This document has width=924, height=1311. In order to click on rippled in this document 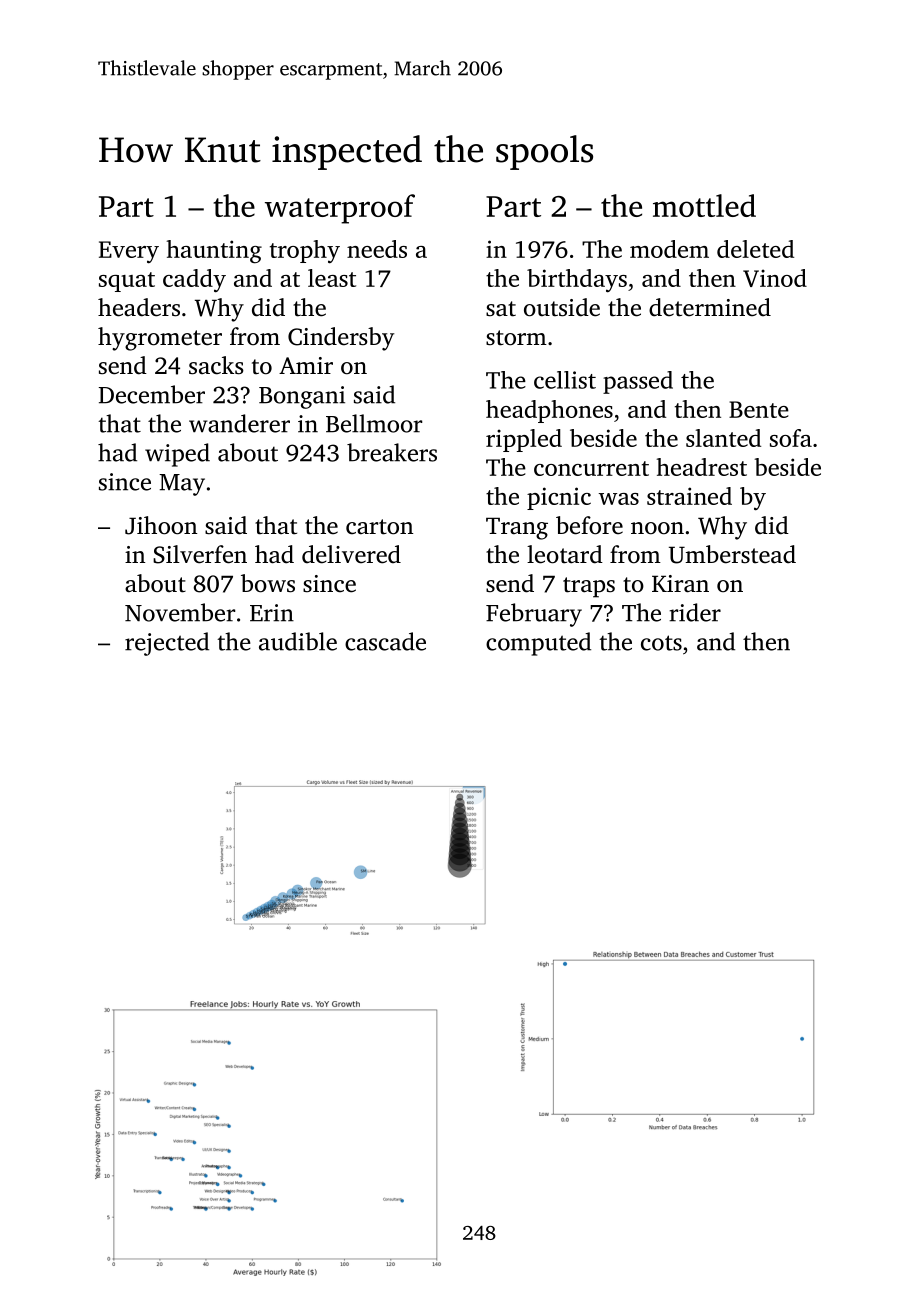, I will do `click(524, 440)`.
